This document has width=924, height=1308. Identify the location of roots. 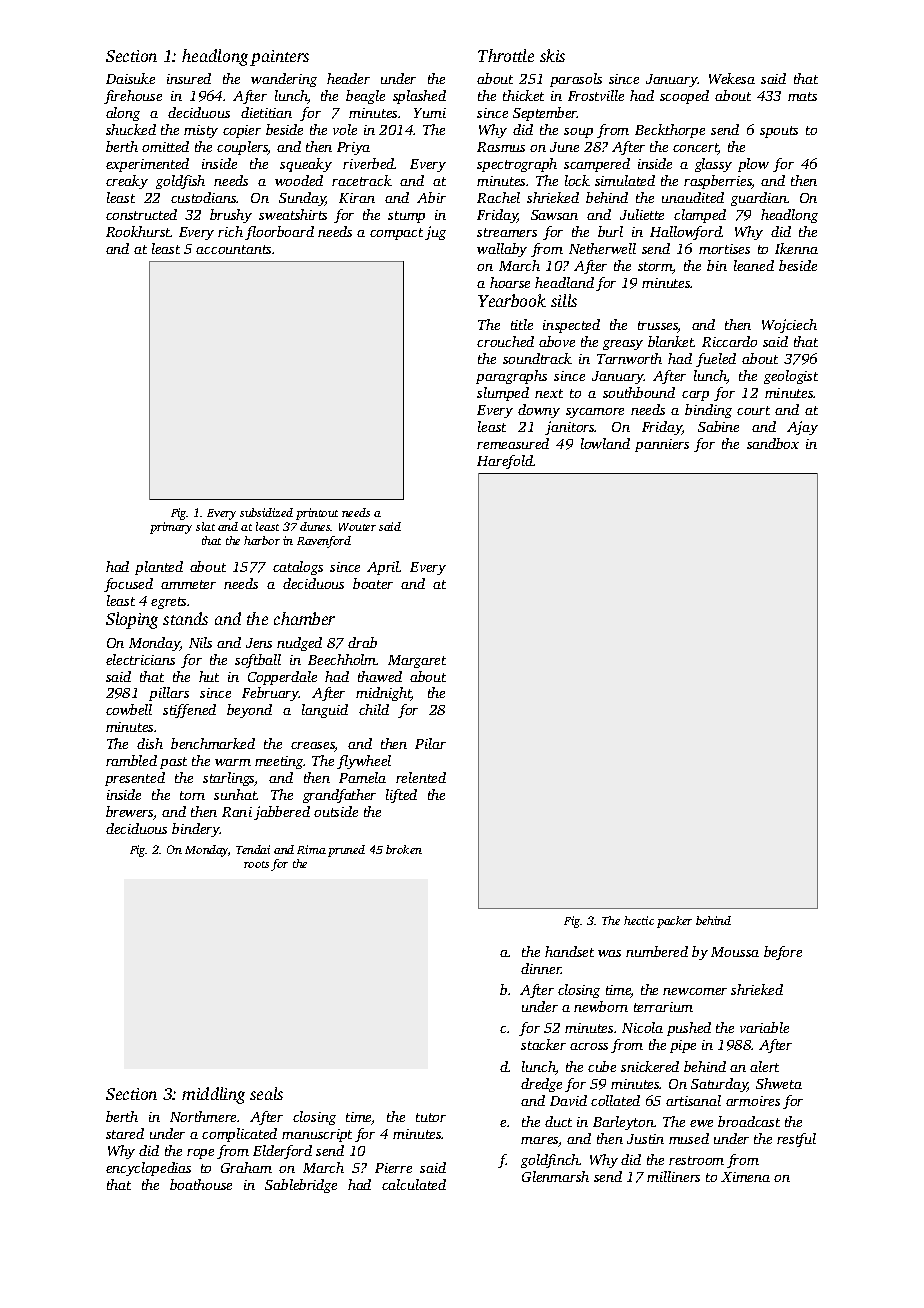
(256, 864).
